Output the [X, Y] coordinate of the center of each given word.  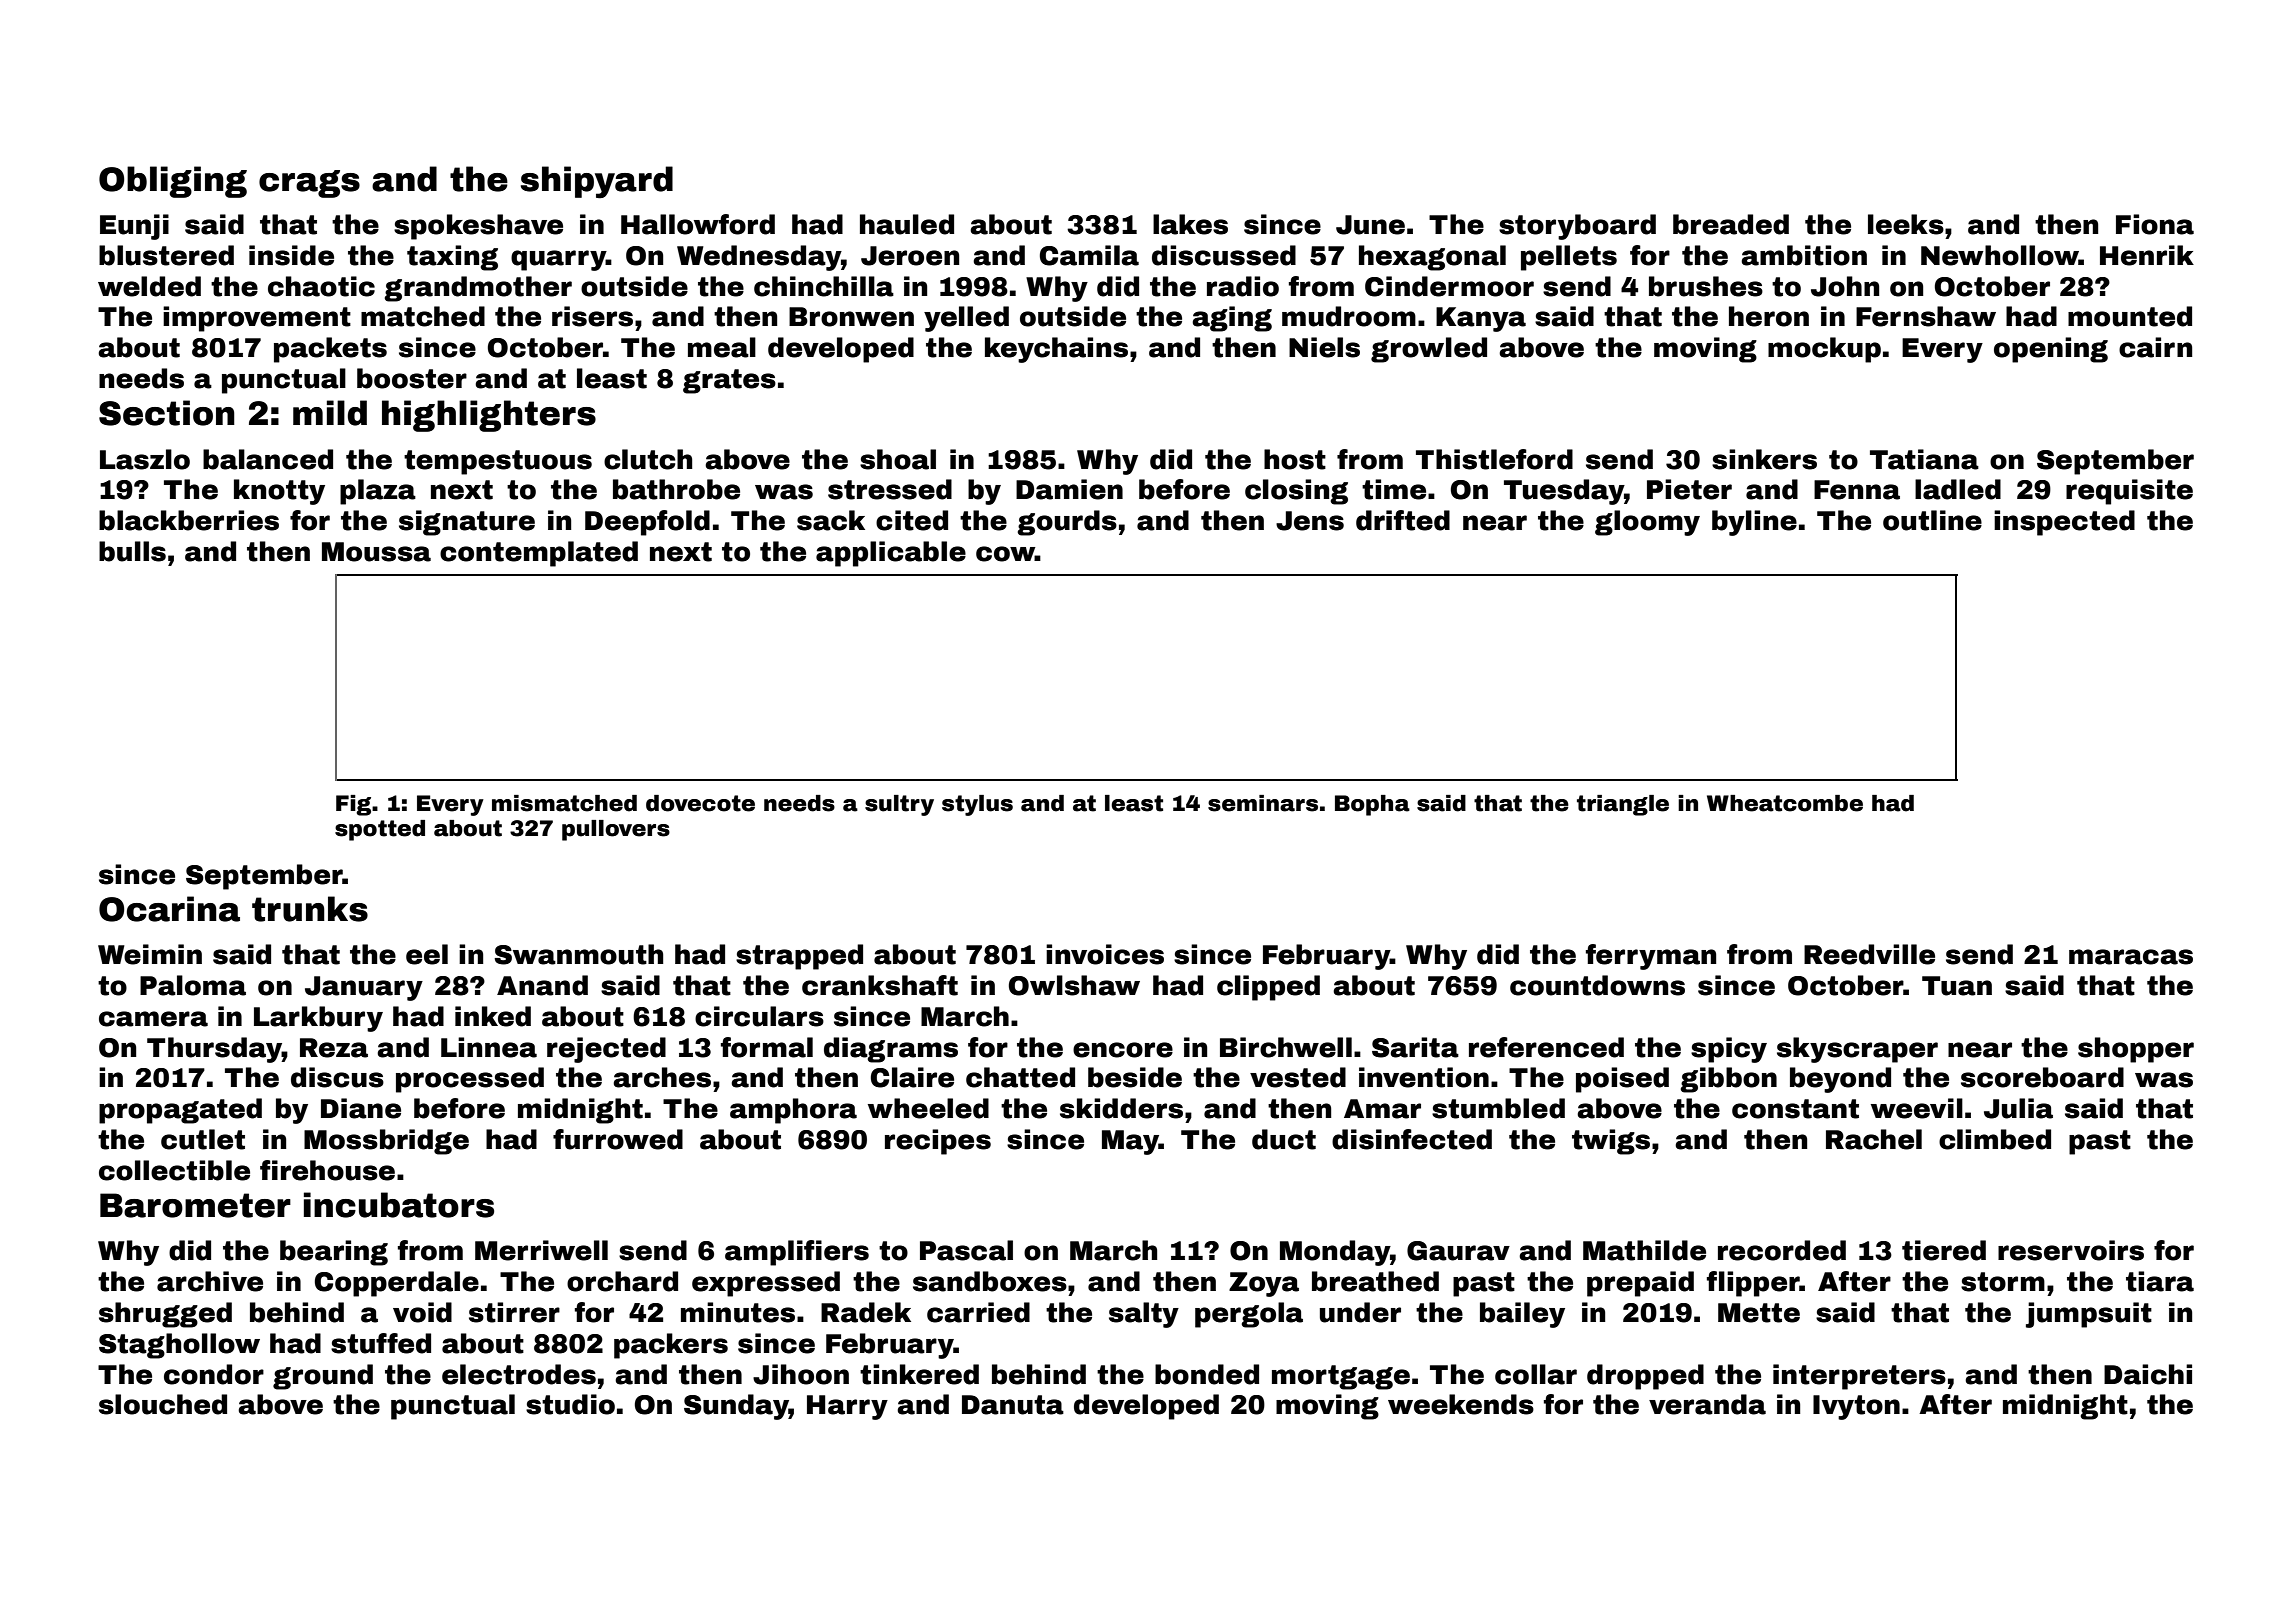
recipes [938, 1142]
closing [1296, 492]
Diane [361, 1108]
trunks [310, 909]
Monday [1335, 1253]
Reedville [1869, 954]
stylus [977, 805]
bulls [132, 551]
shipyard [597, 182]
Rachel [1874, 1139]
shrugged [165, 1315]
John [1845, 286]
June [1370, 225]
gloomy [1647, 523]
